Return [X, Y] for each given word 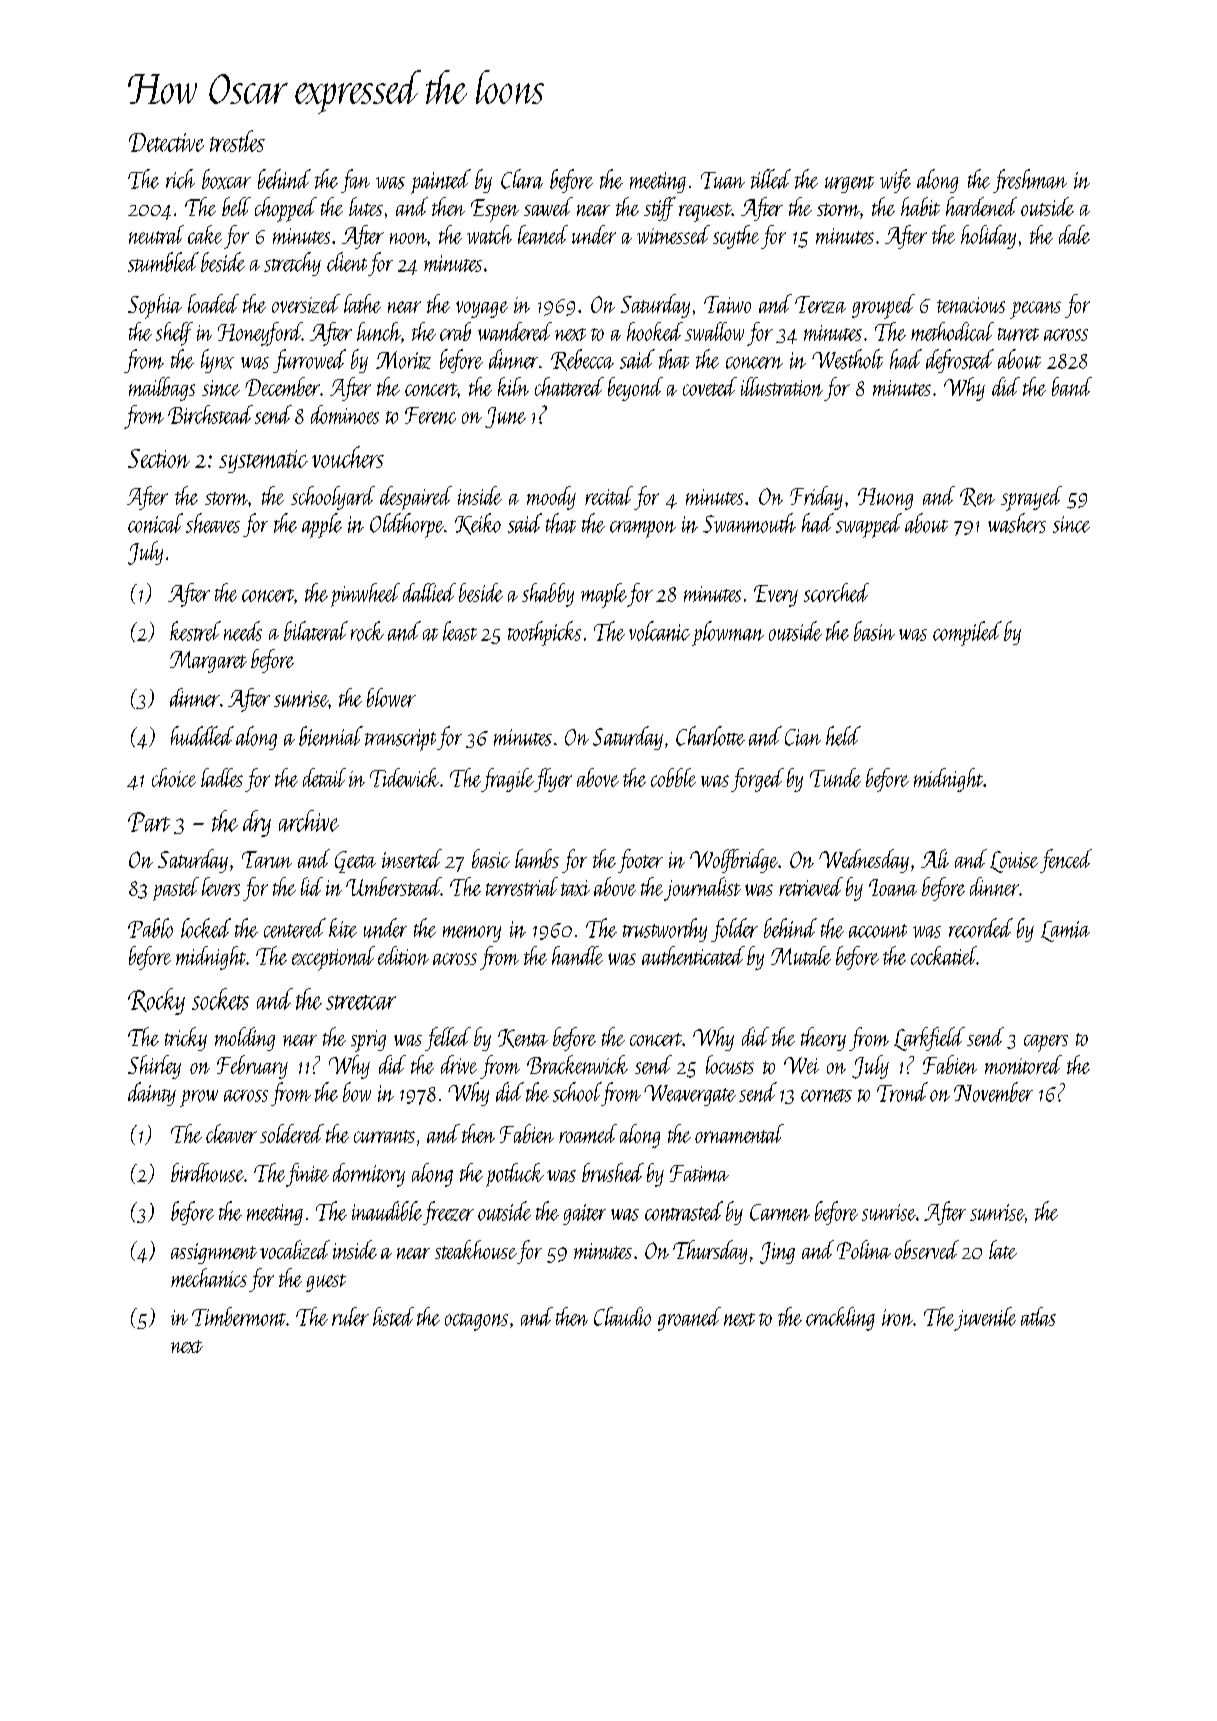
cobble [673, 777]
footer [640, 861]
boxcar [226, 179]
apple [322, 525]
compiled [967, 633]
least [460, 631]
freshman [1030, 181]
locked [206, 928]
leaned [543, 234]
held [843, 736]
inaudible [387, 1211]
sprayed [1031, 498]
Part [149, 822]
